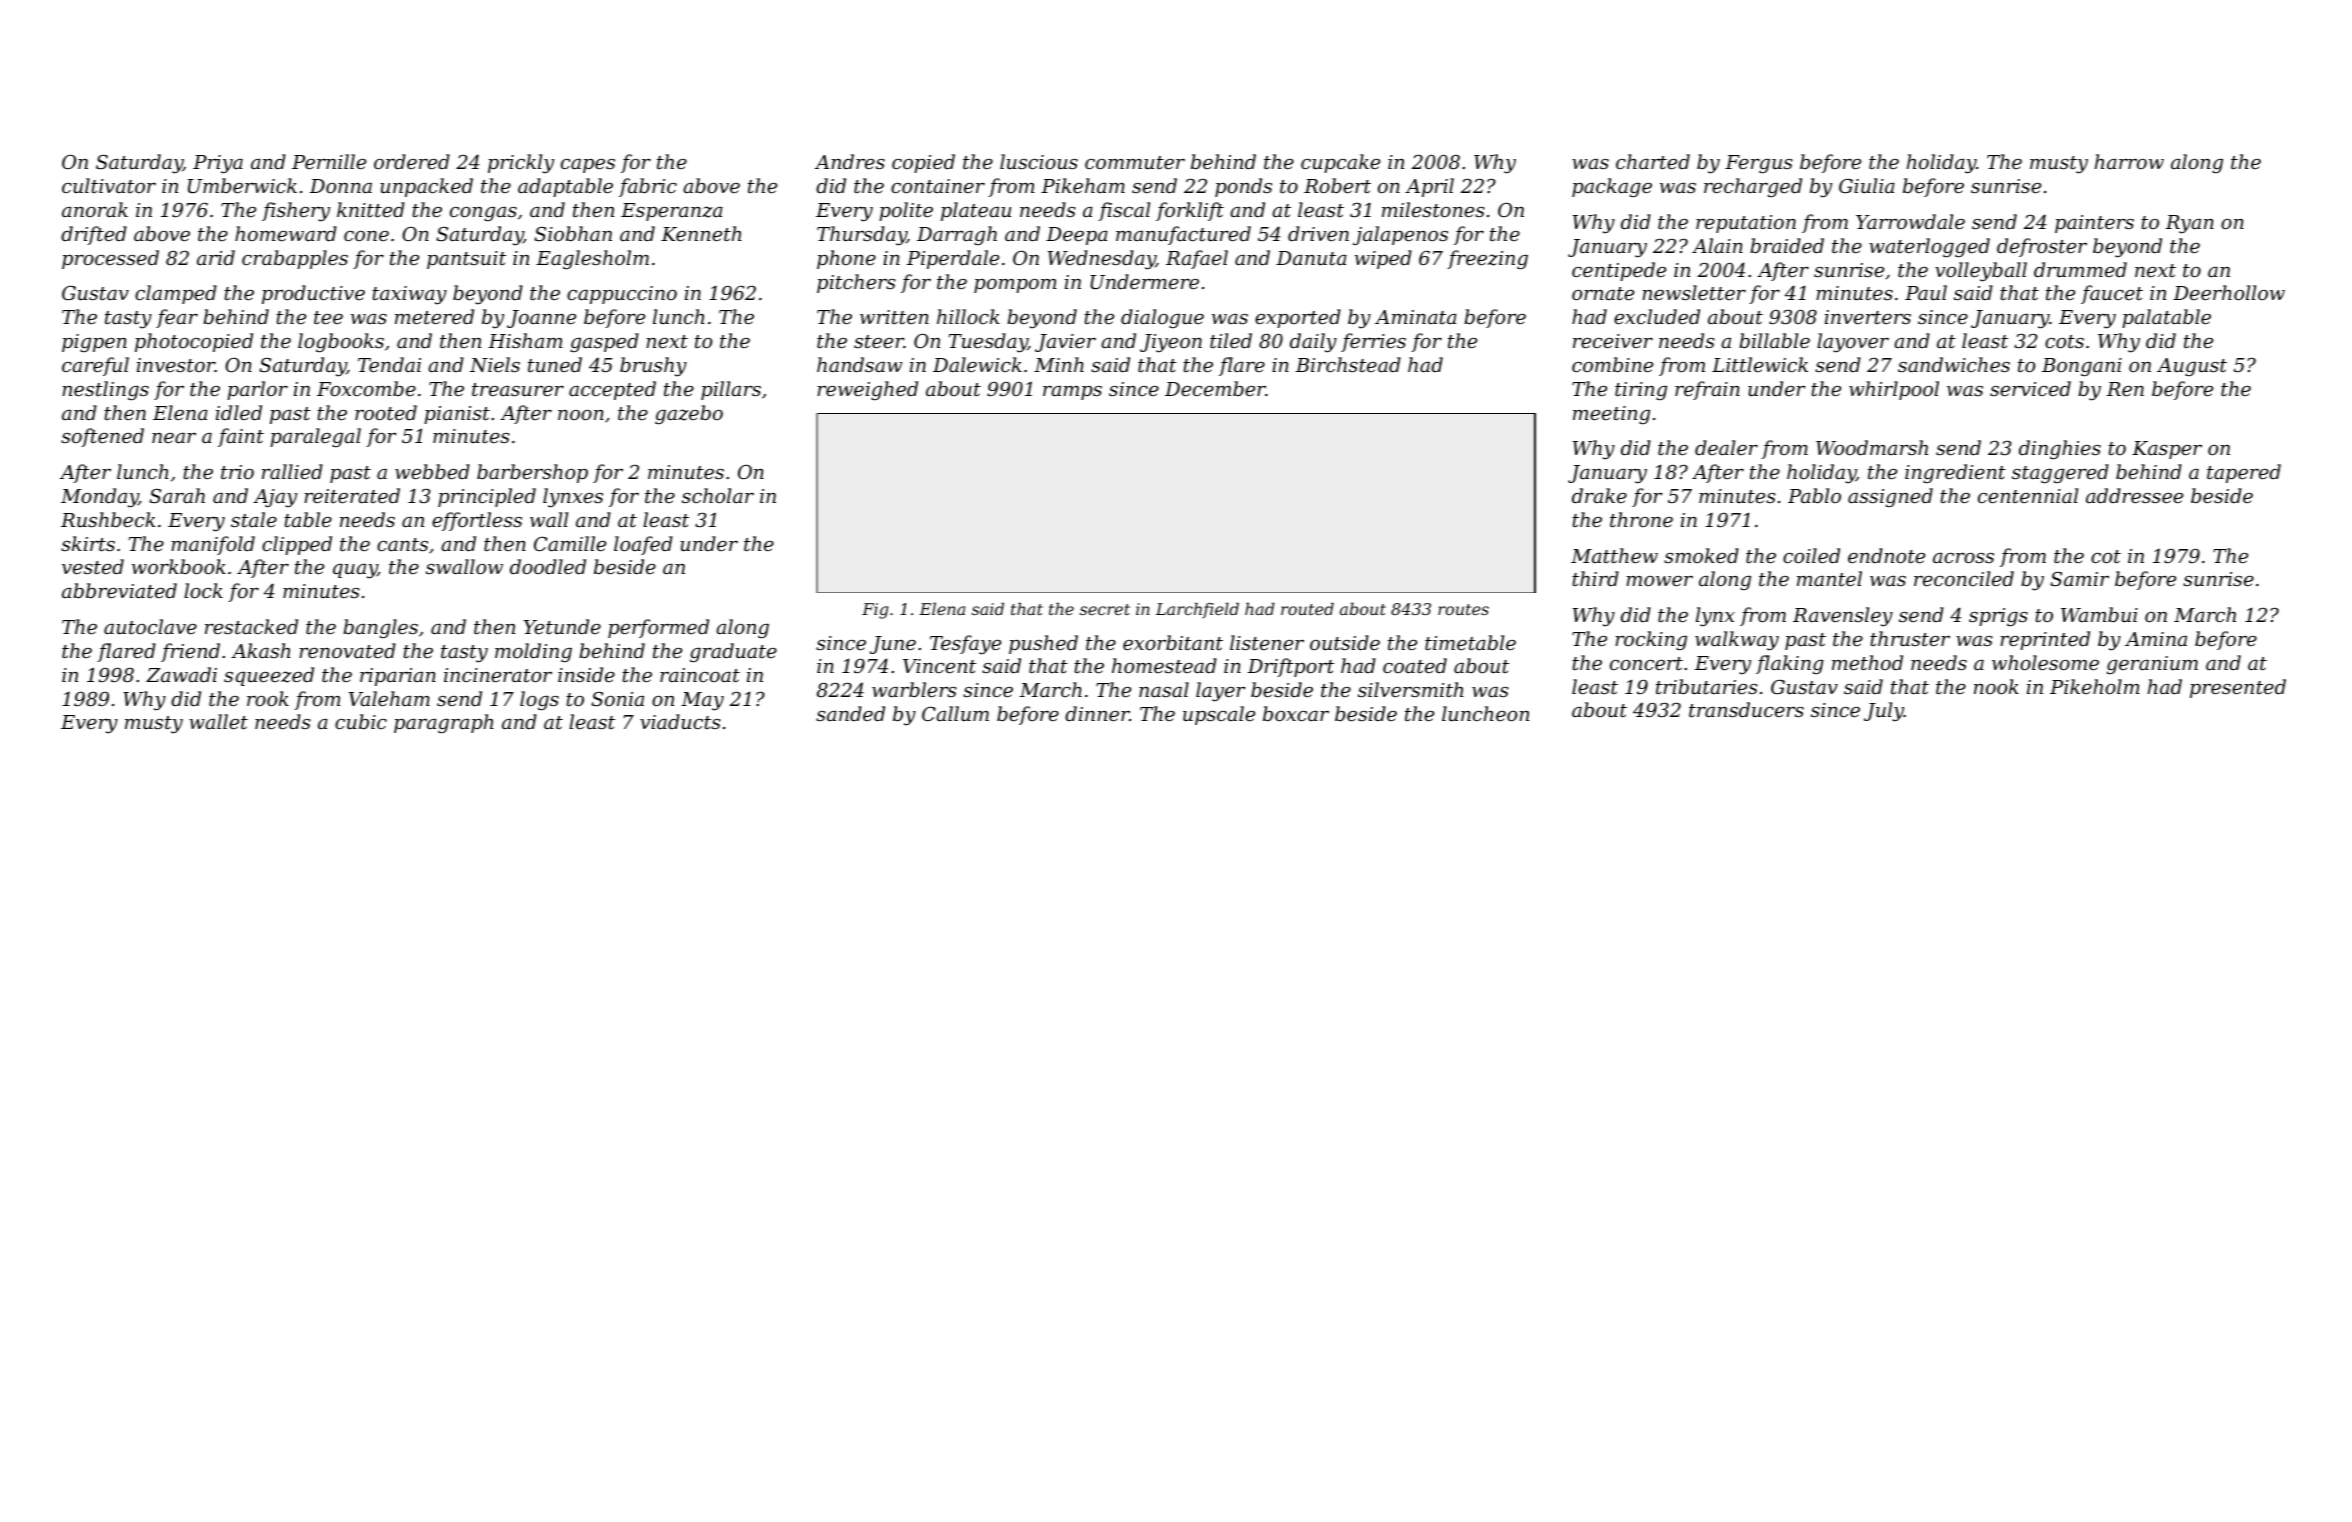  What do you see at coordinates (1219, 715) in the page?
I see `upscale` at bounding box center [1219, 715].
